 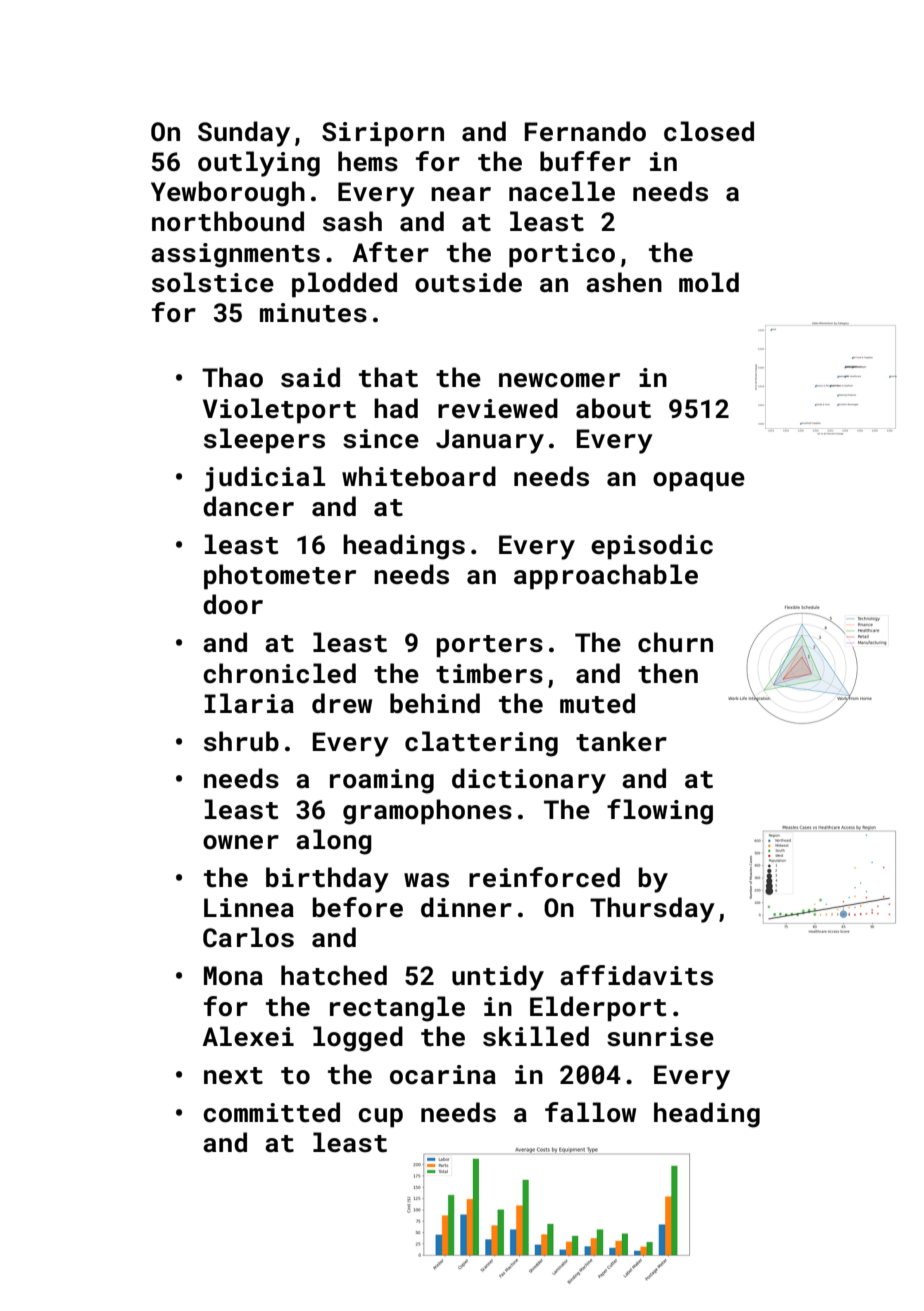 What do you see at coordinates (327, 880) in the screenshot?
I see `birthday` at bounding box center [327, 880].
